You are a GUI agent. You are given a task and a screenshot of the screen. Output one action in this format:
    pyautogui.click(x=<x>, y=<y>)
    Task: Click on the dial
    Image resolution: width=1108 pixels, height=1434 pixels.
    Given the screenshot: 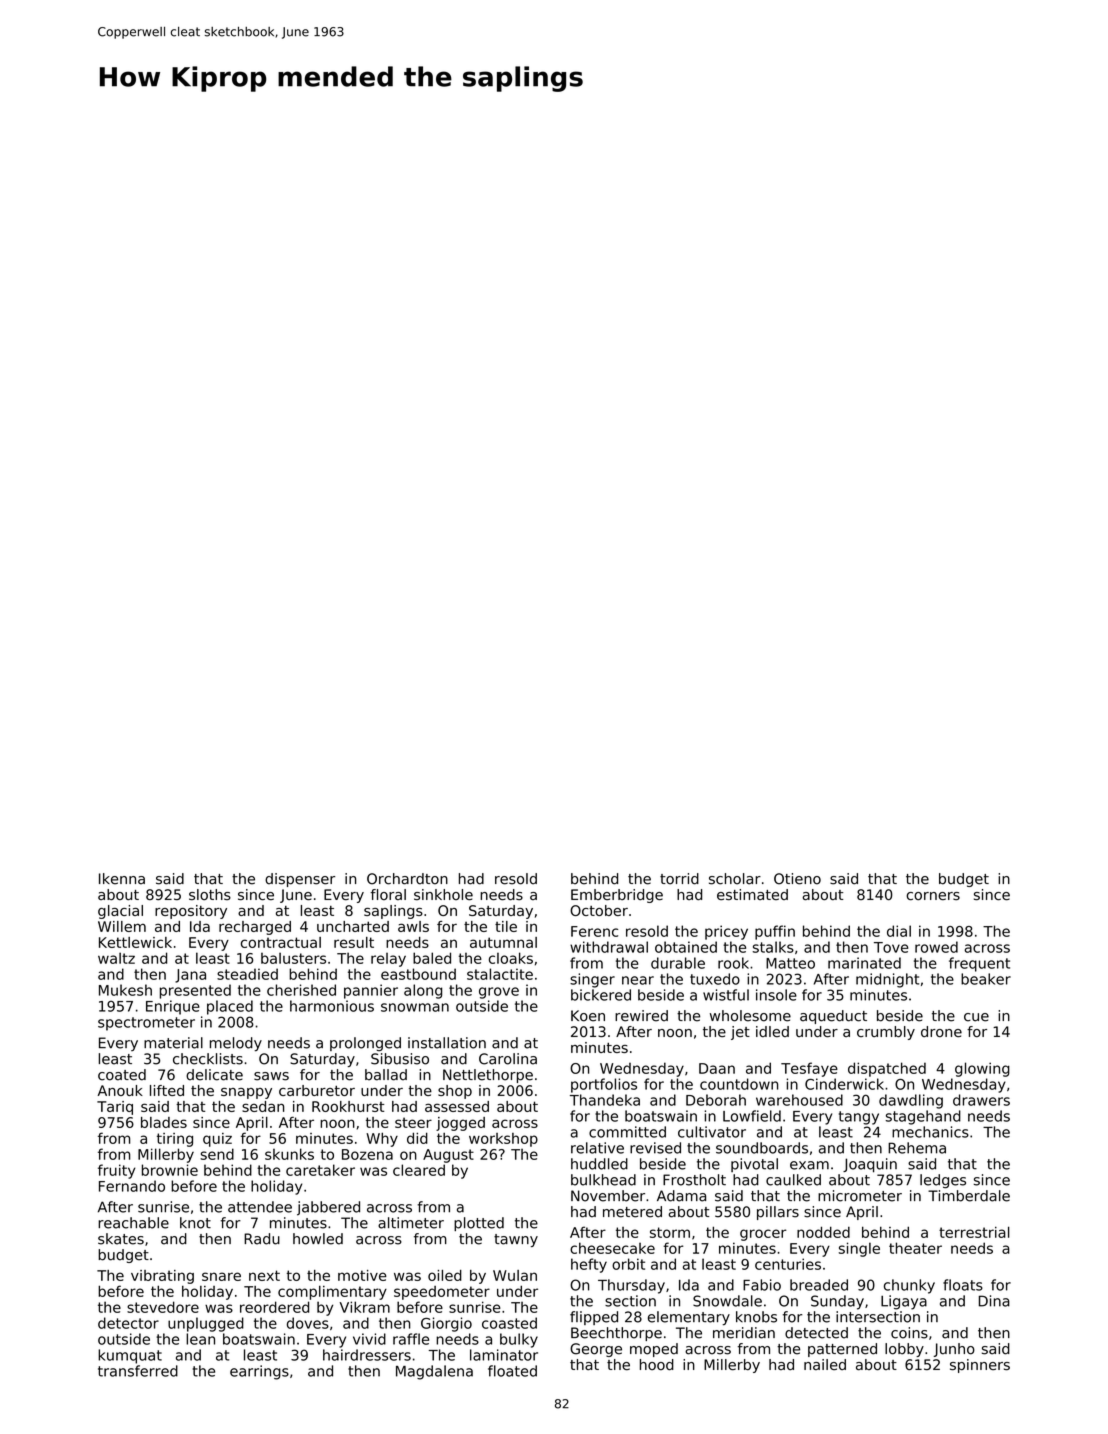 What is the action you would take?
    pyautogui.click(x=899, y=931)
